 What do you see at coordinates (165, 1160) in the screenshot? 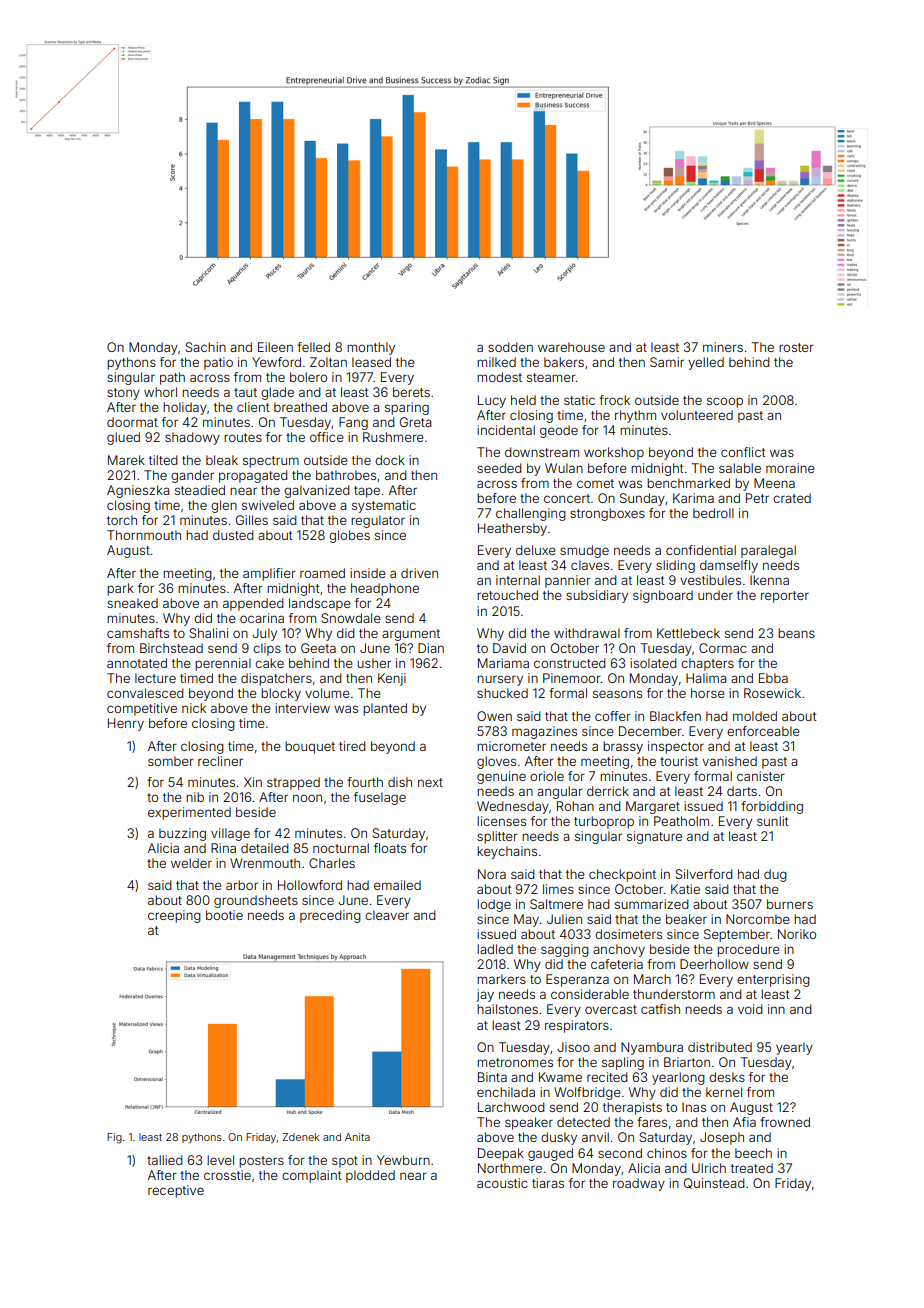
I see `tallied` at bounding box center [165, 1160].
